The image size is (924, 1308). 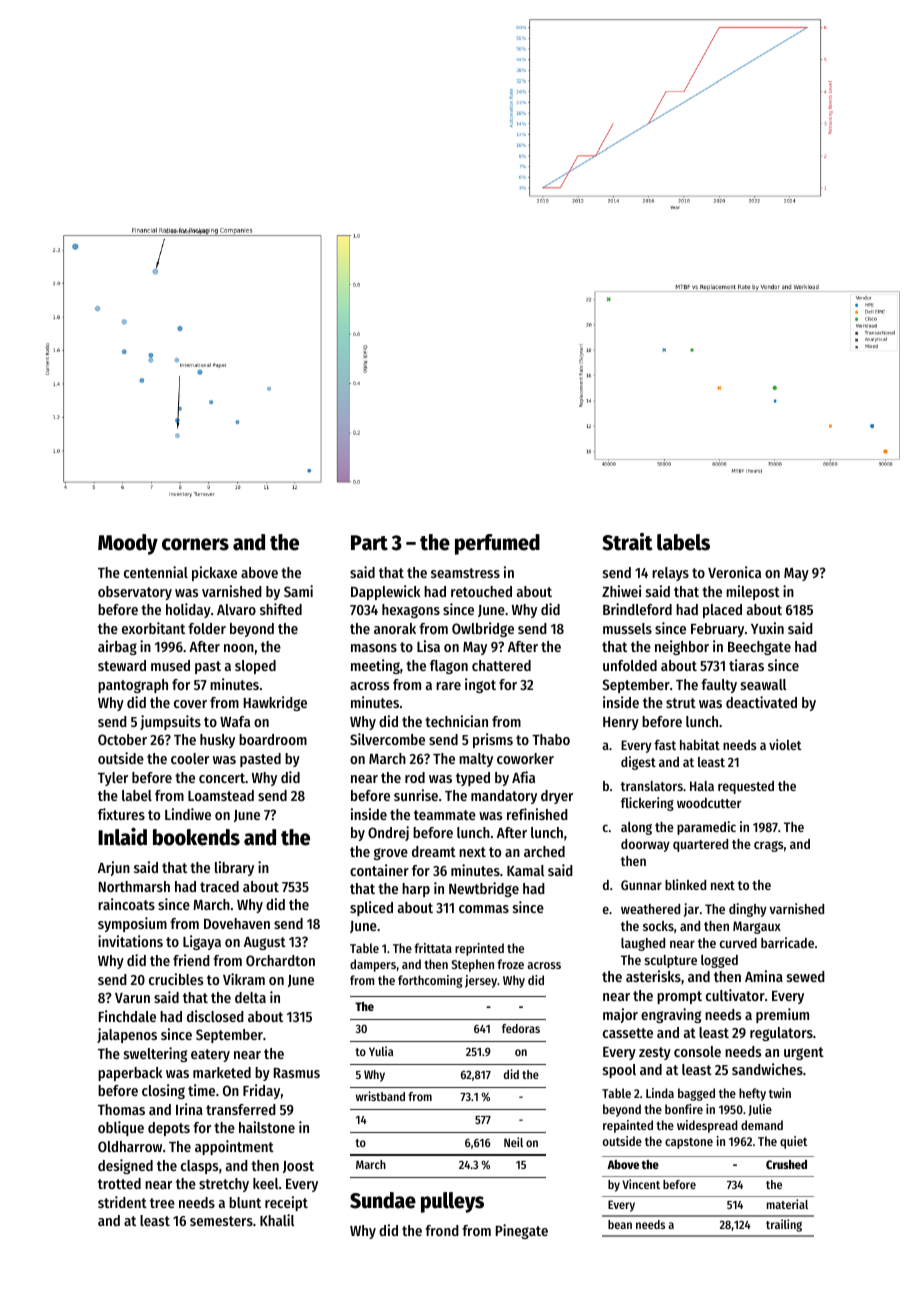 I want to click on Veronica, so click(x=734, y=572).
